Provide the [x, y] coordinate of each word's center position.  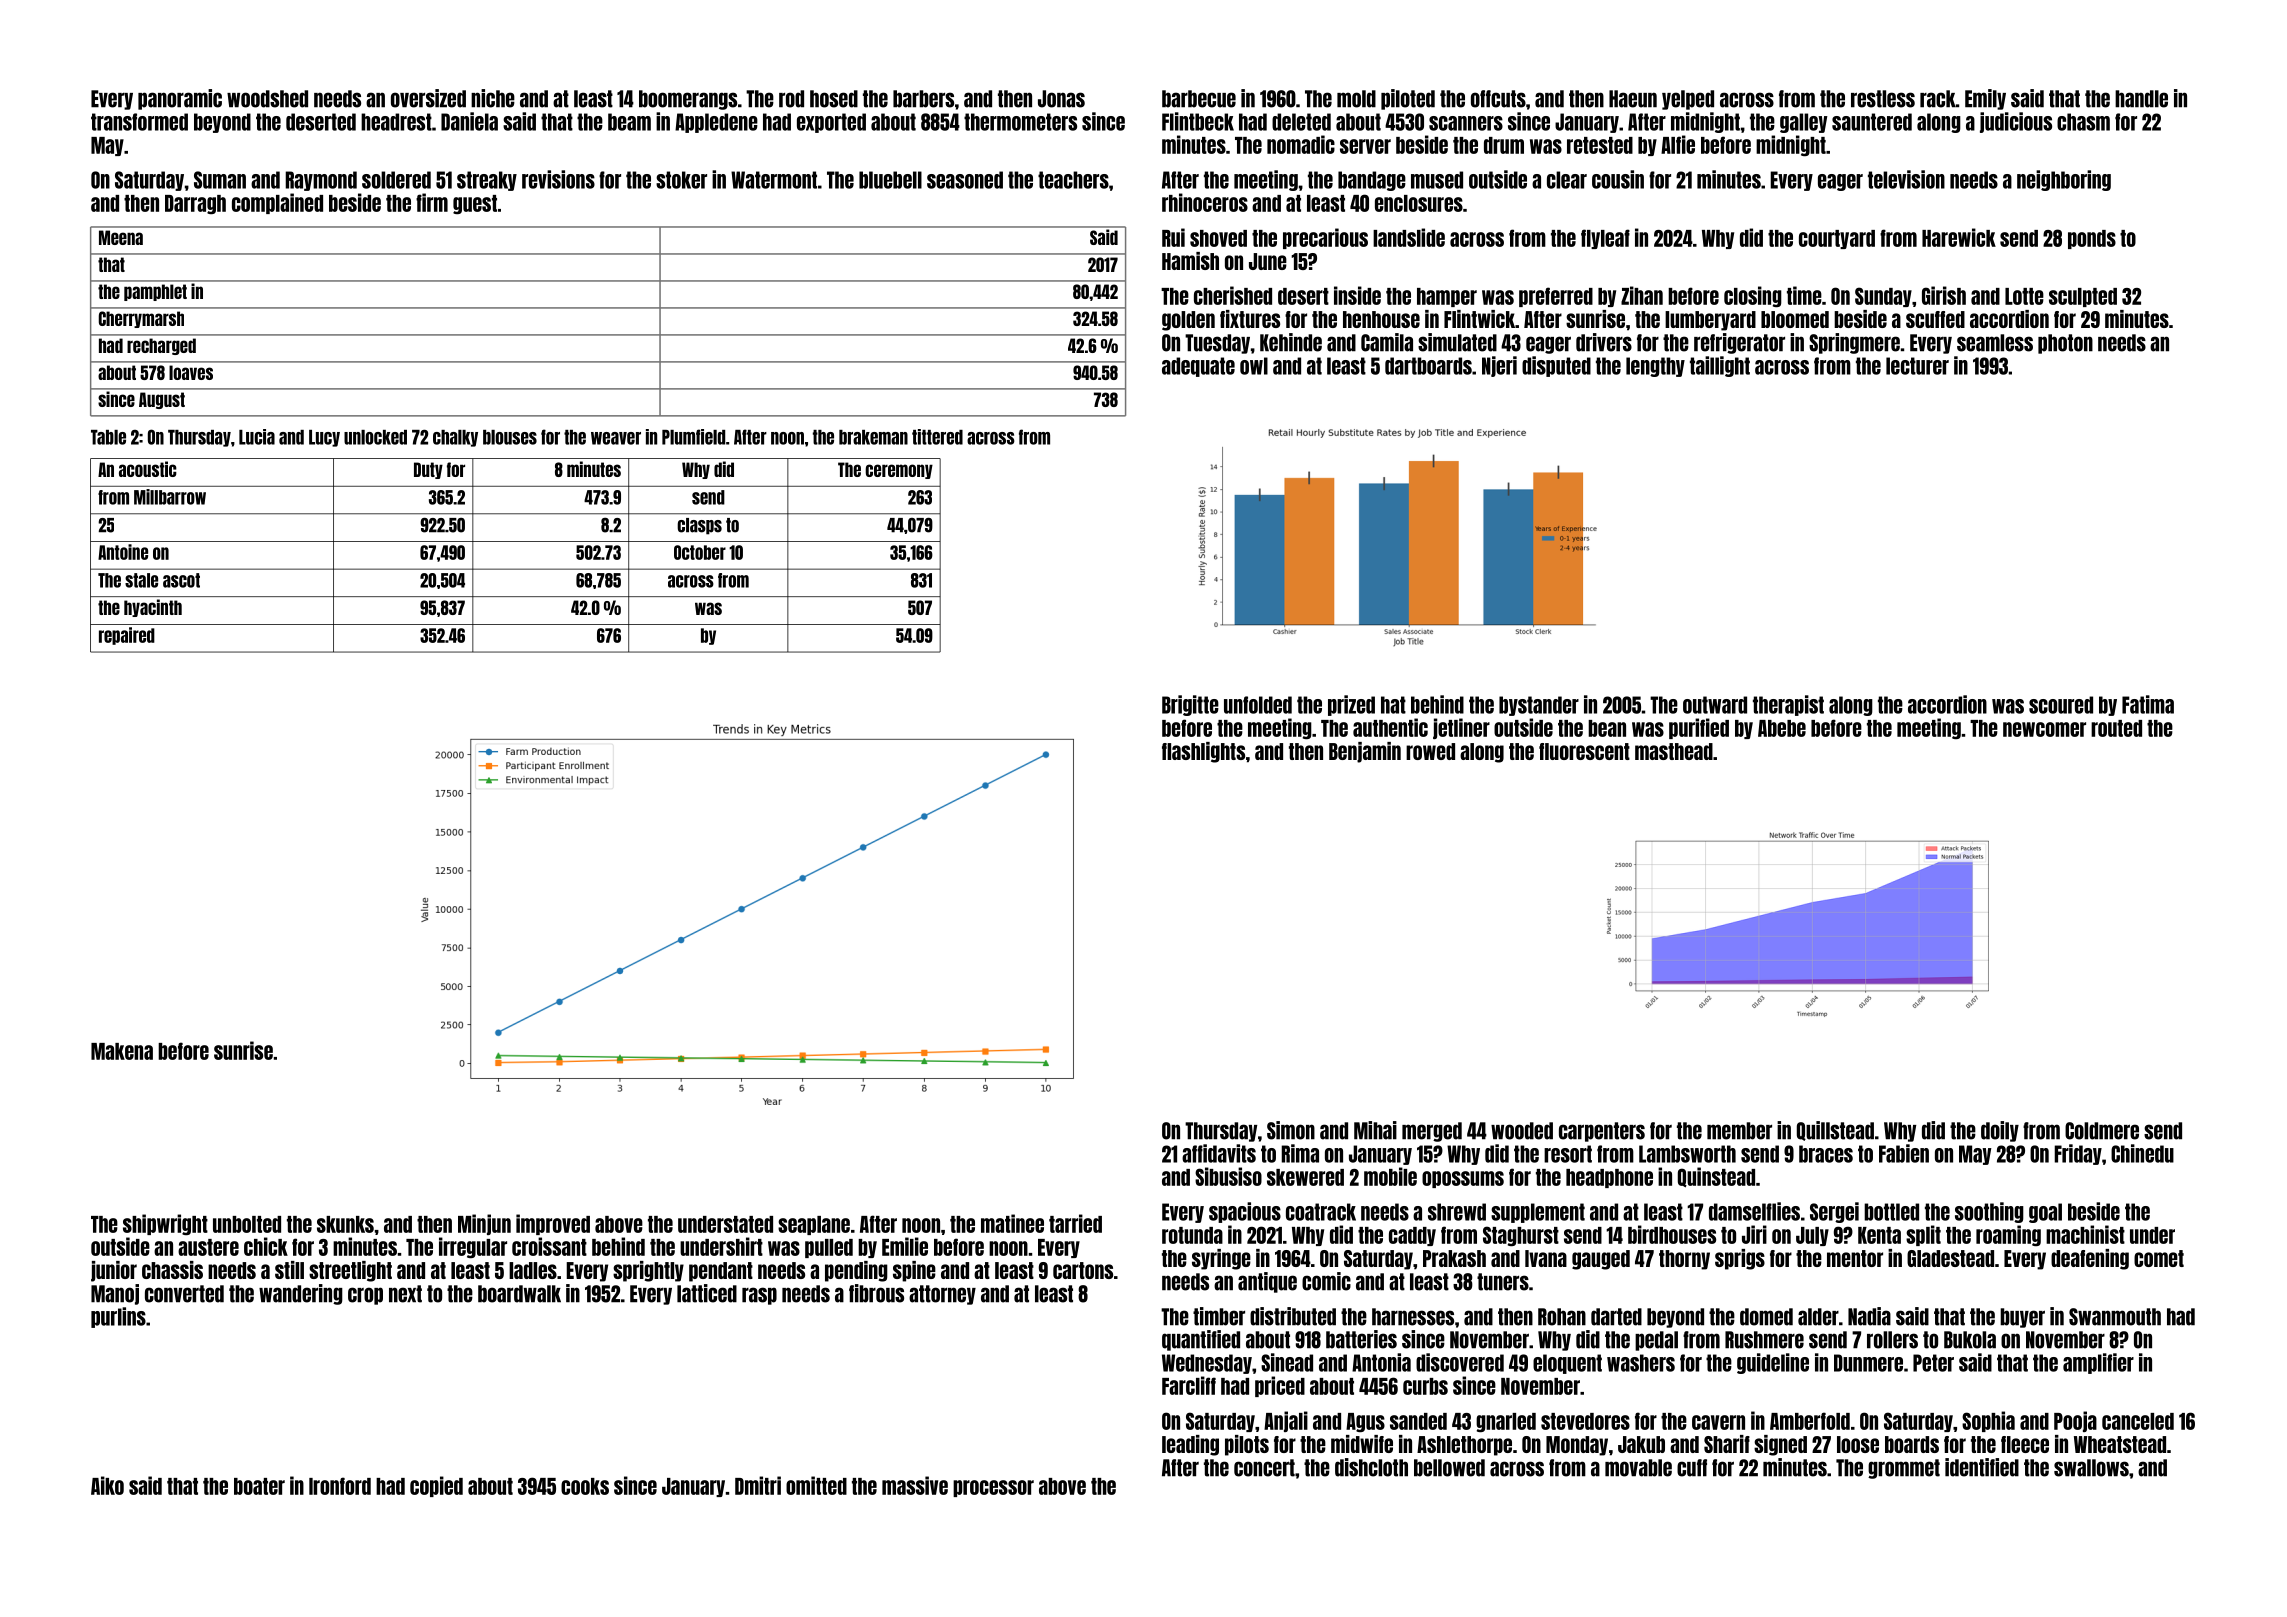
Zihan [1642, 295]
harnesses [1413, 1317]
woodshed [267, 99]
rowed [1430, 751]
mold [1356, 99]
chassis [172, 1270]
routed [2116, 728]
